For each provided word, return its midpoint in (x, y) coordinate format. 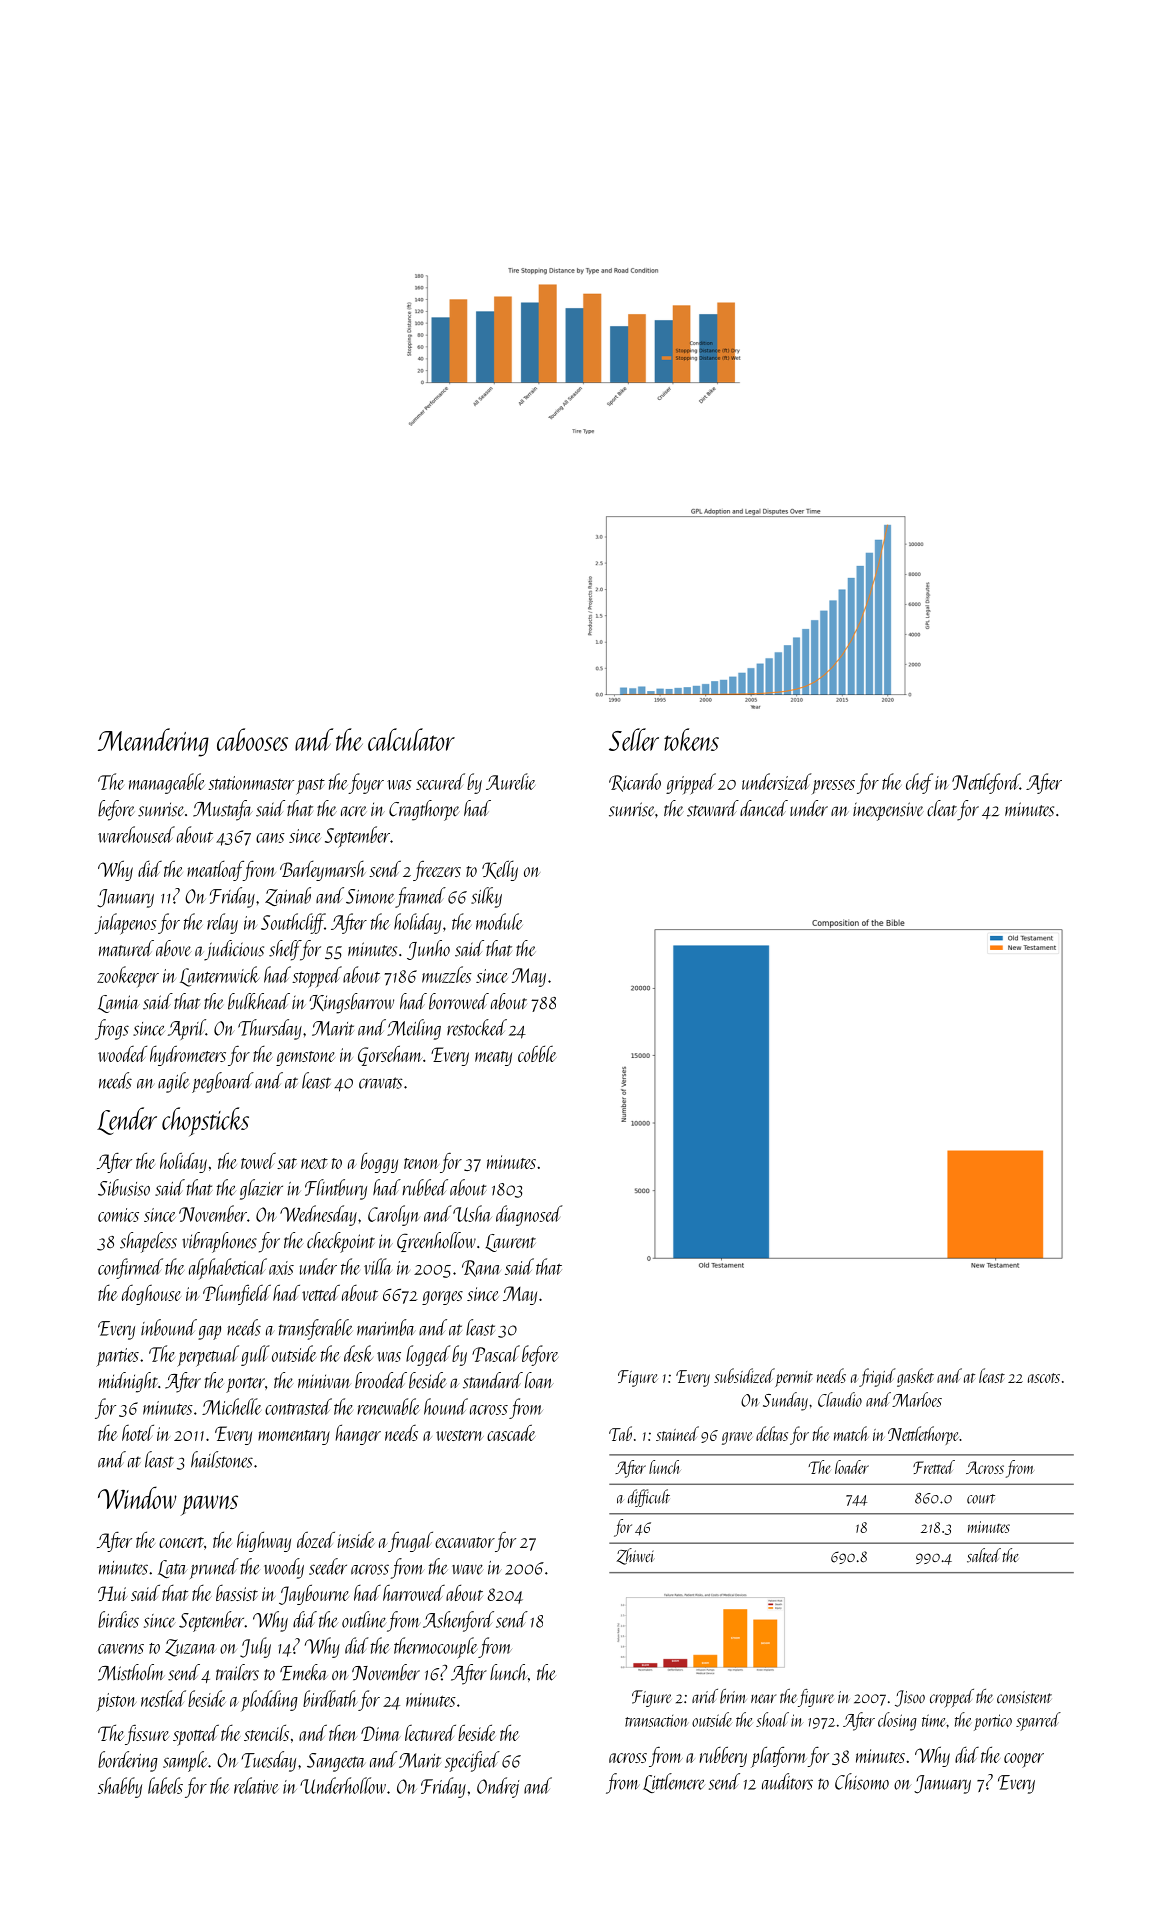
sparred (1038, 1721)
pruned (214, 1568)
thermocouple (435, 1648)
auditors (787, 1781)
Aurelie (510, 781)
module (499, 921)
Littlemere (674, 1783)
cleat (942, 808)
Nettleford (986, 783)
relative (256, 1785)
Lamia (119, 1004)
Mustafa (223, 810)
